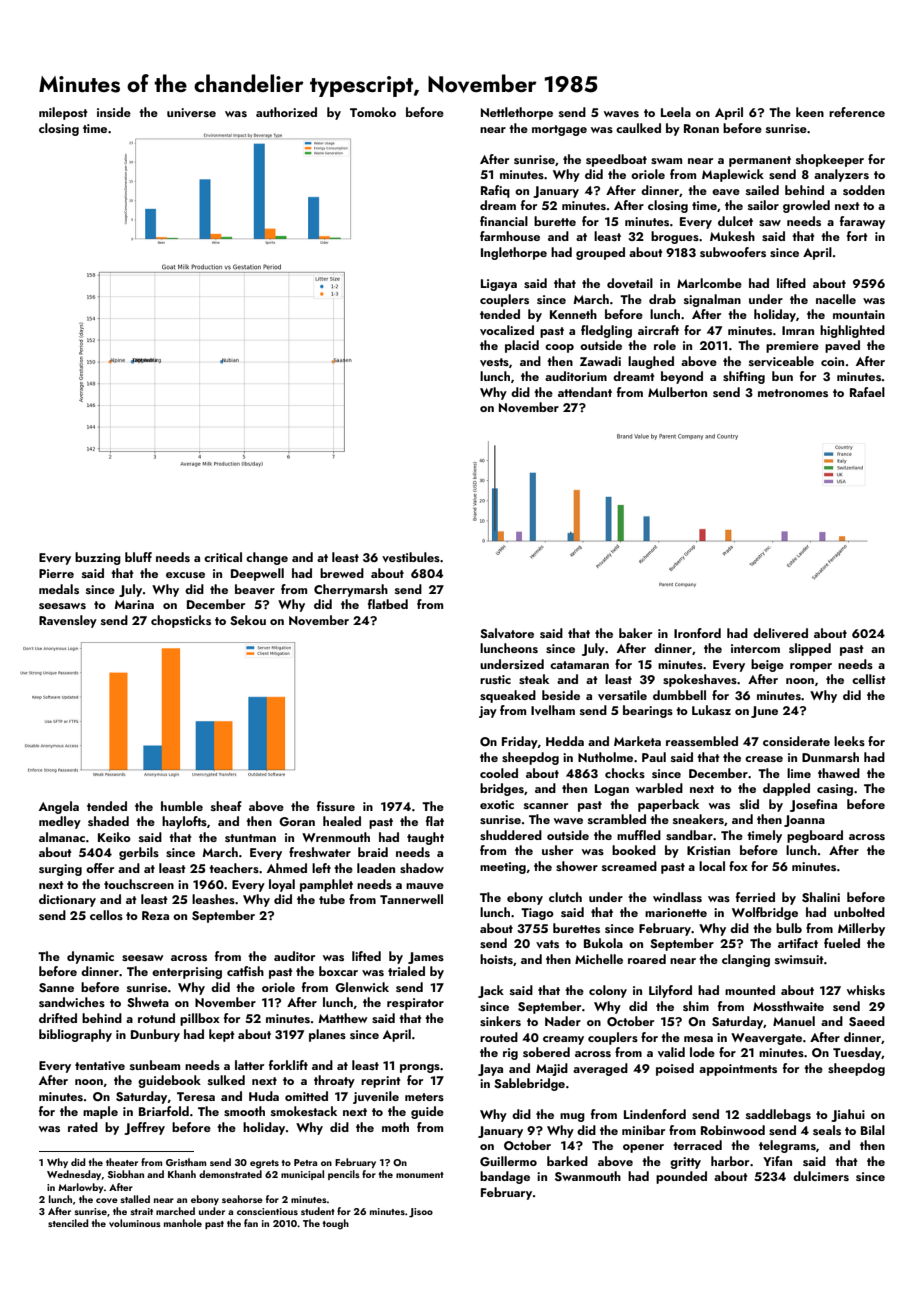 The height and width of the screenshot is (1308, 924). Describe the element at coordinates (248, 620) in the screenshot. I see `Sekou` at that location.
